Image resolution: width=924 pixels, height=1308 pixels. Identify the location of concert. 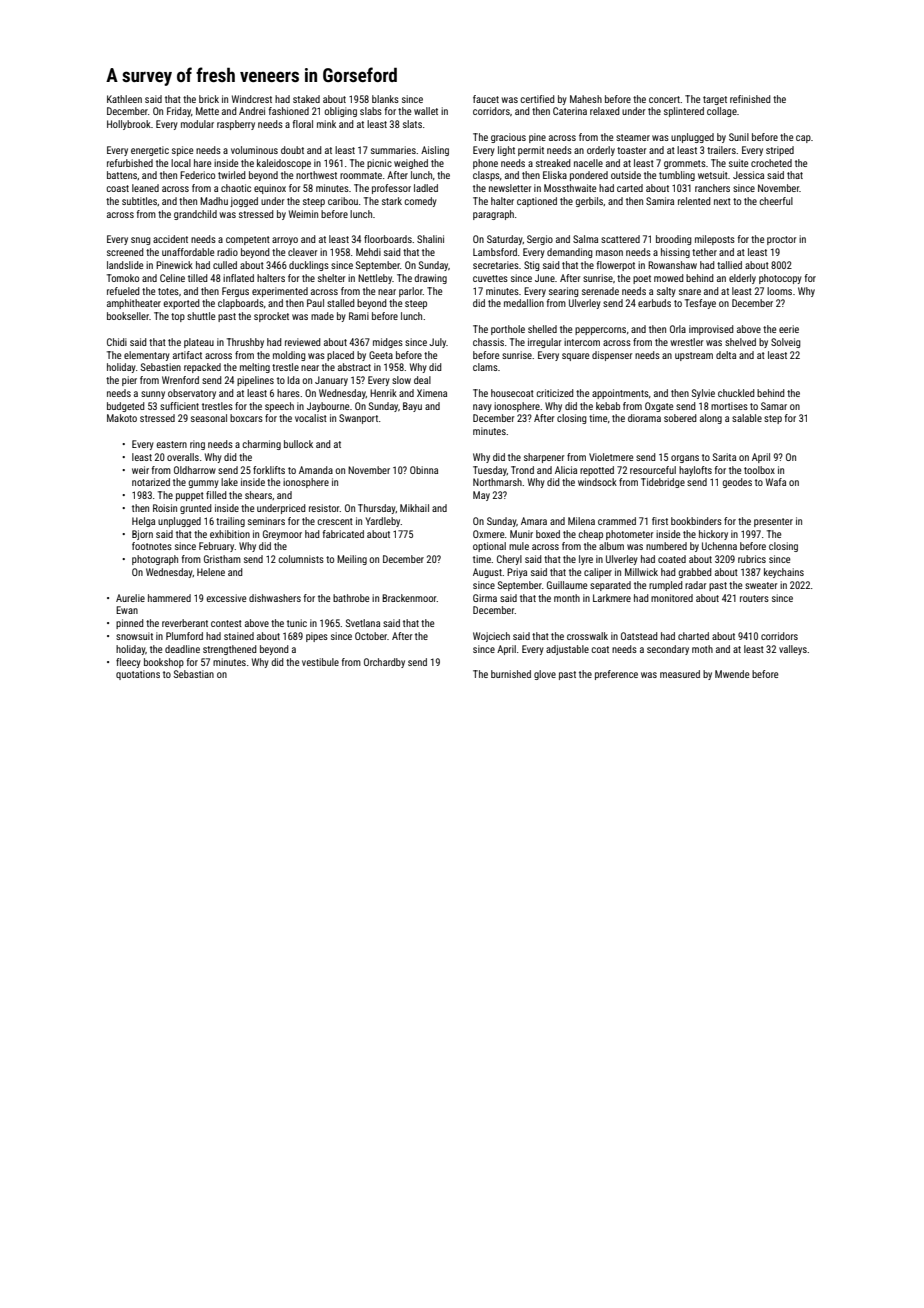
(665, 99).
